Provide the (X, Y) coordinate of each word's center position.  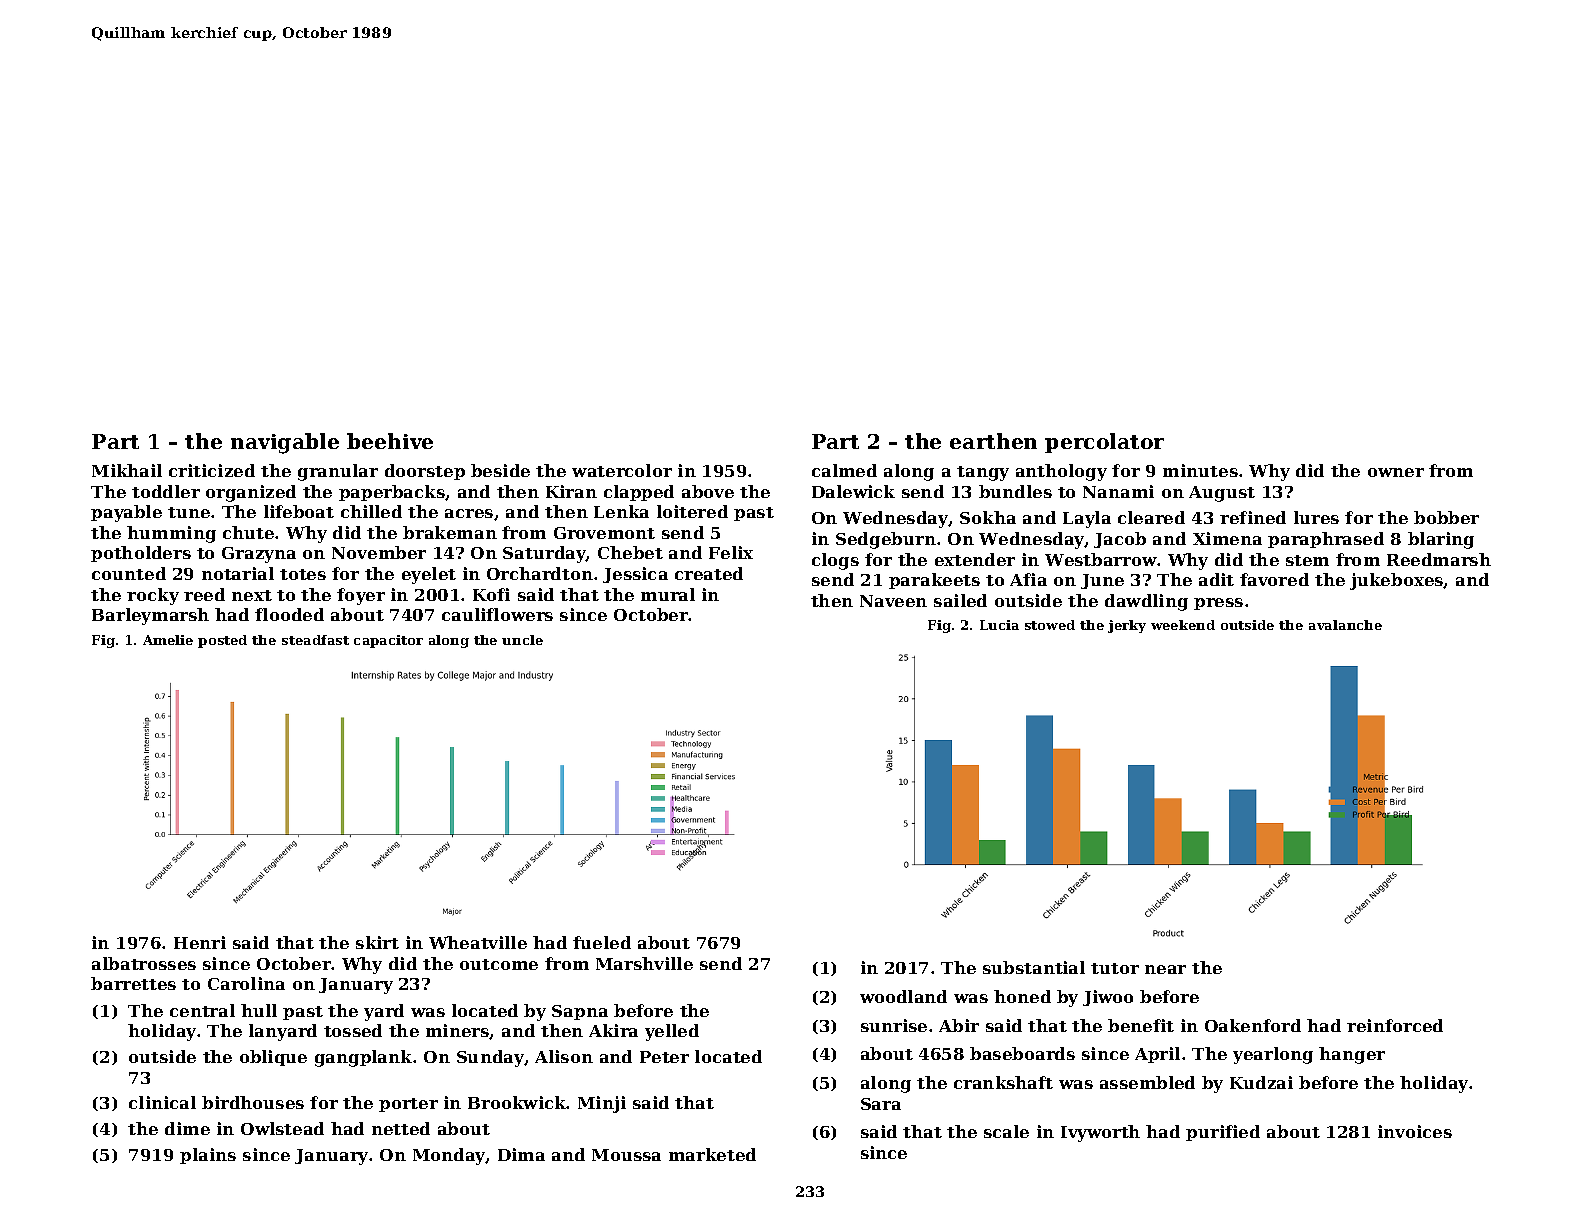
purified (1223, 1133)
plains (208, 1156)
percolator (1104, 443)
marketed (712, 1154)
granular (338, 472)
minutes (1200, 470)
